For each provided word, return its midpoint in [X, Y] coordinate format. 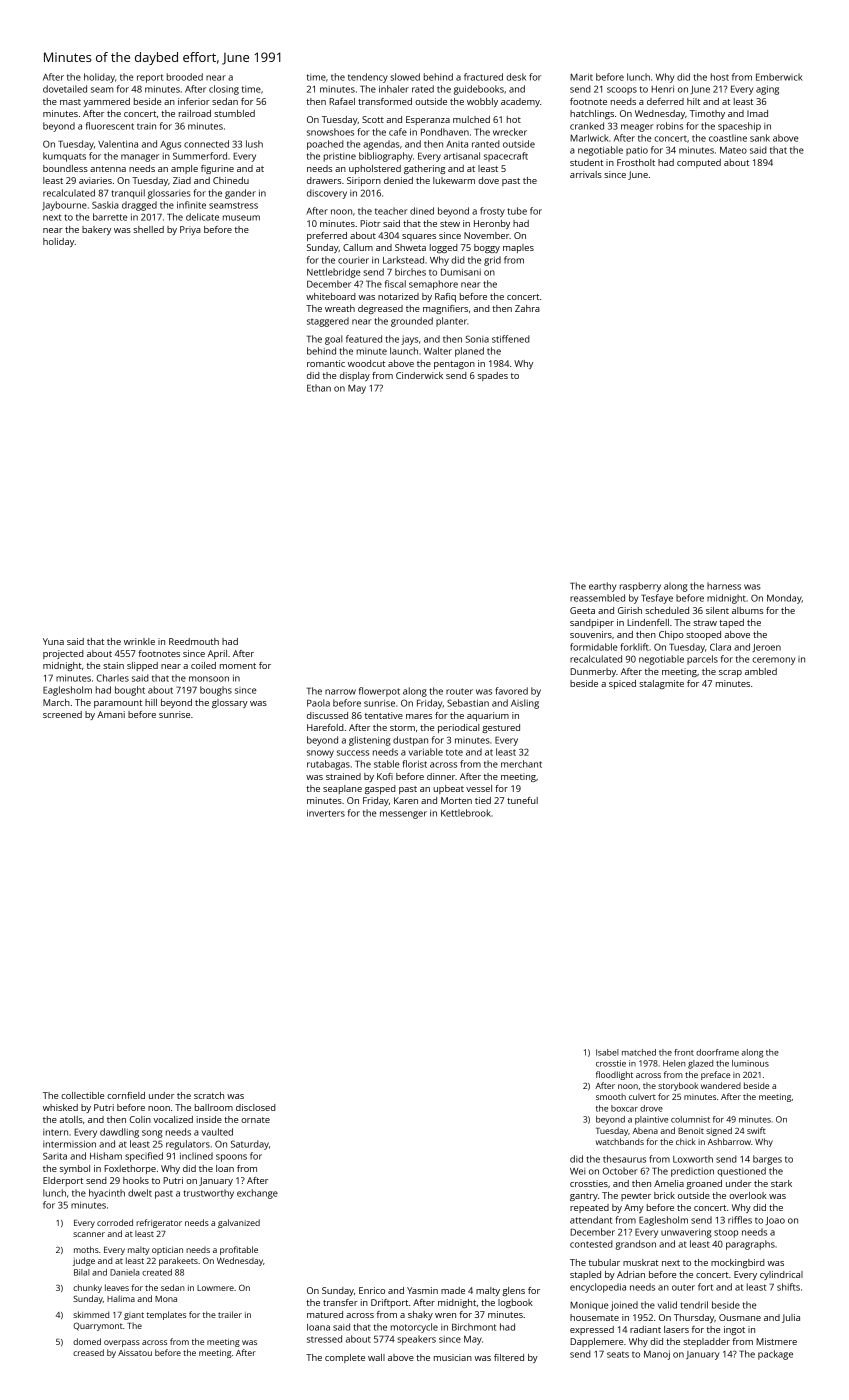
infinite [191, 205]
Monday [784, 599]
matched [639, 1052]
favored [511, 691]
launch [404, 351]
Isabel [607, 1052]
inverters [326, 813]
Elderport [63, 1181]
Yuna [53, 641]
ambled [761, 671]
